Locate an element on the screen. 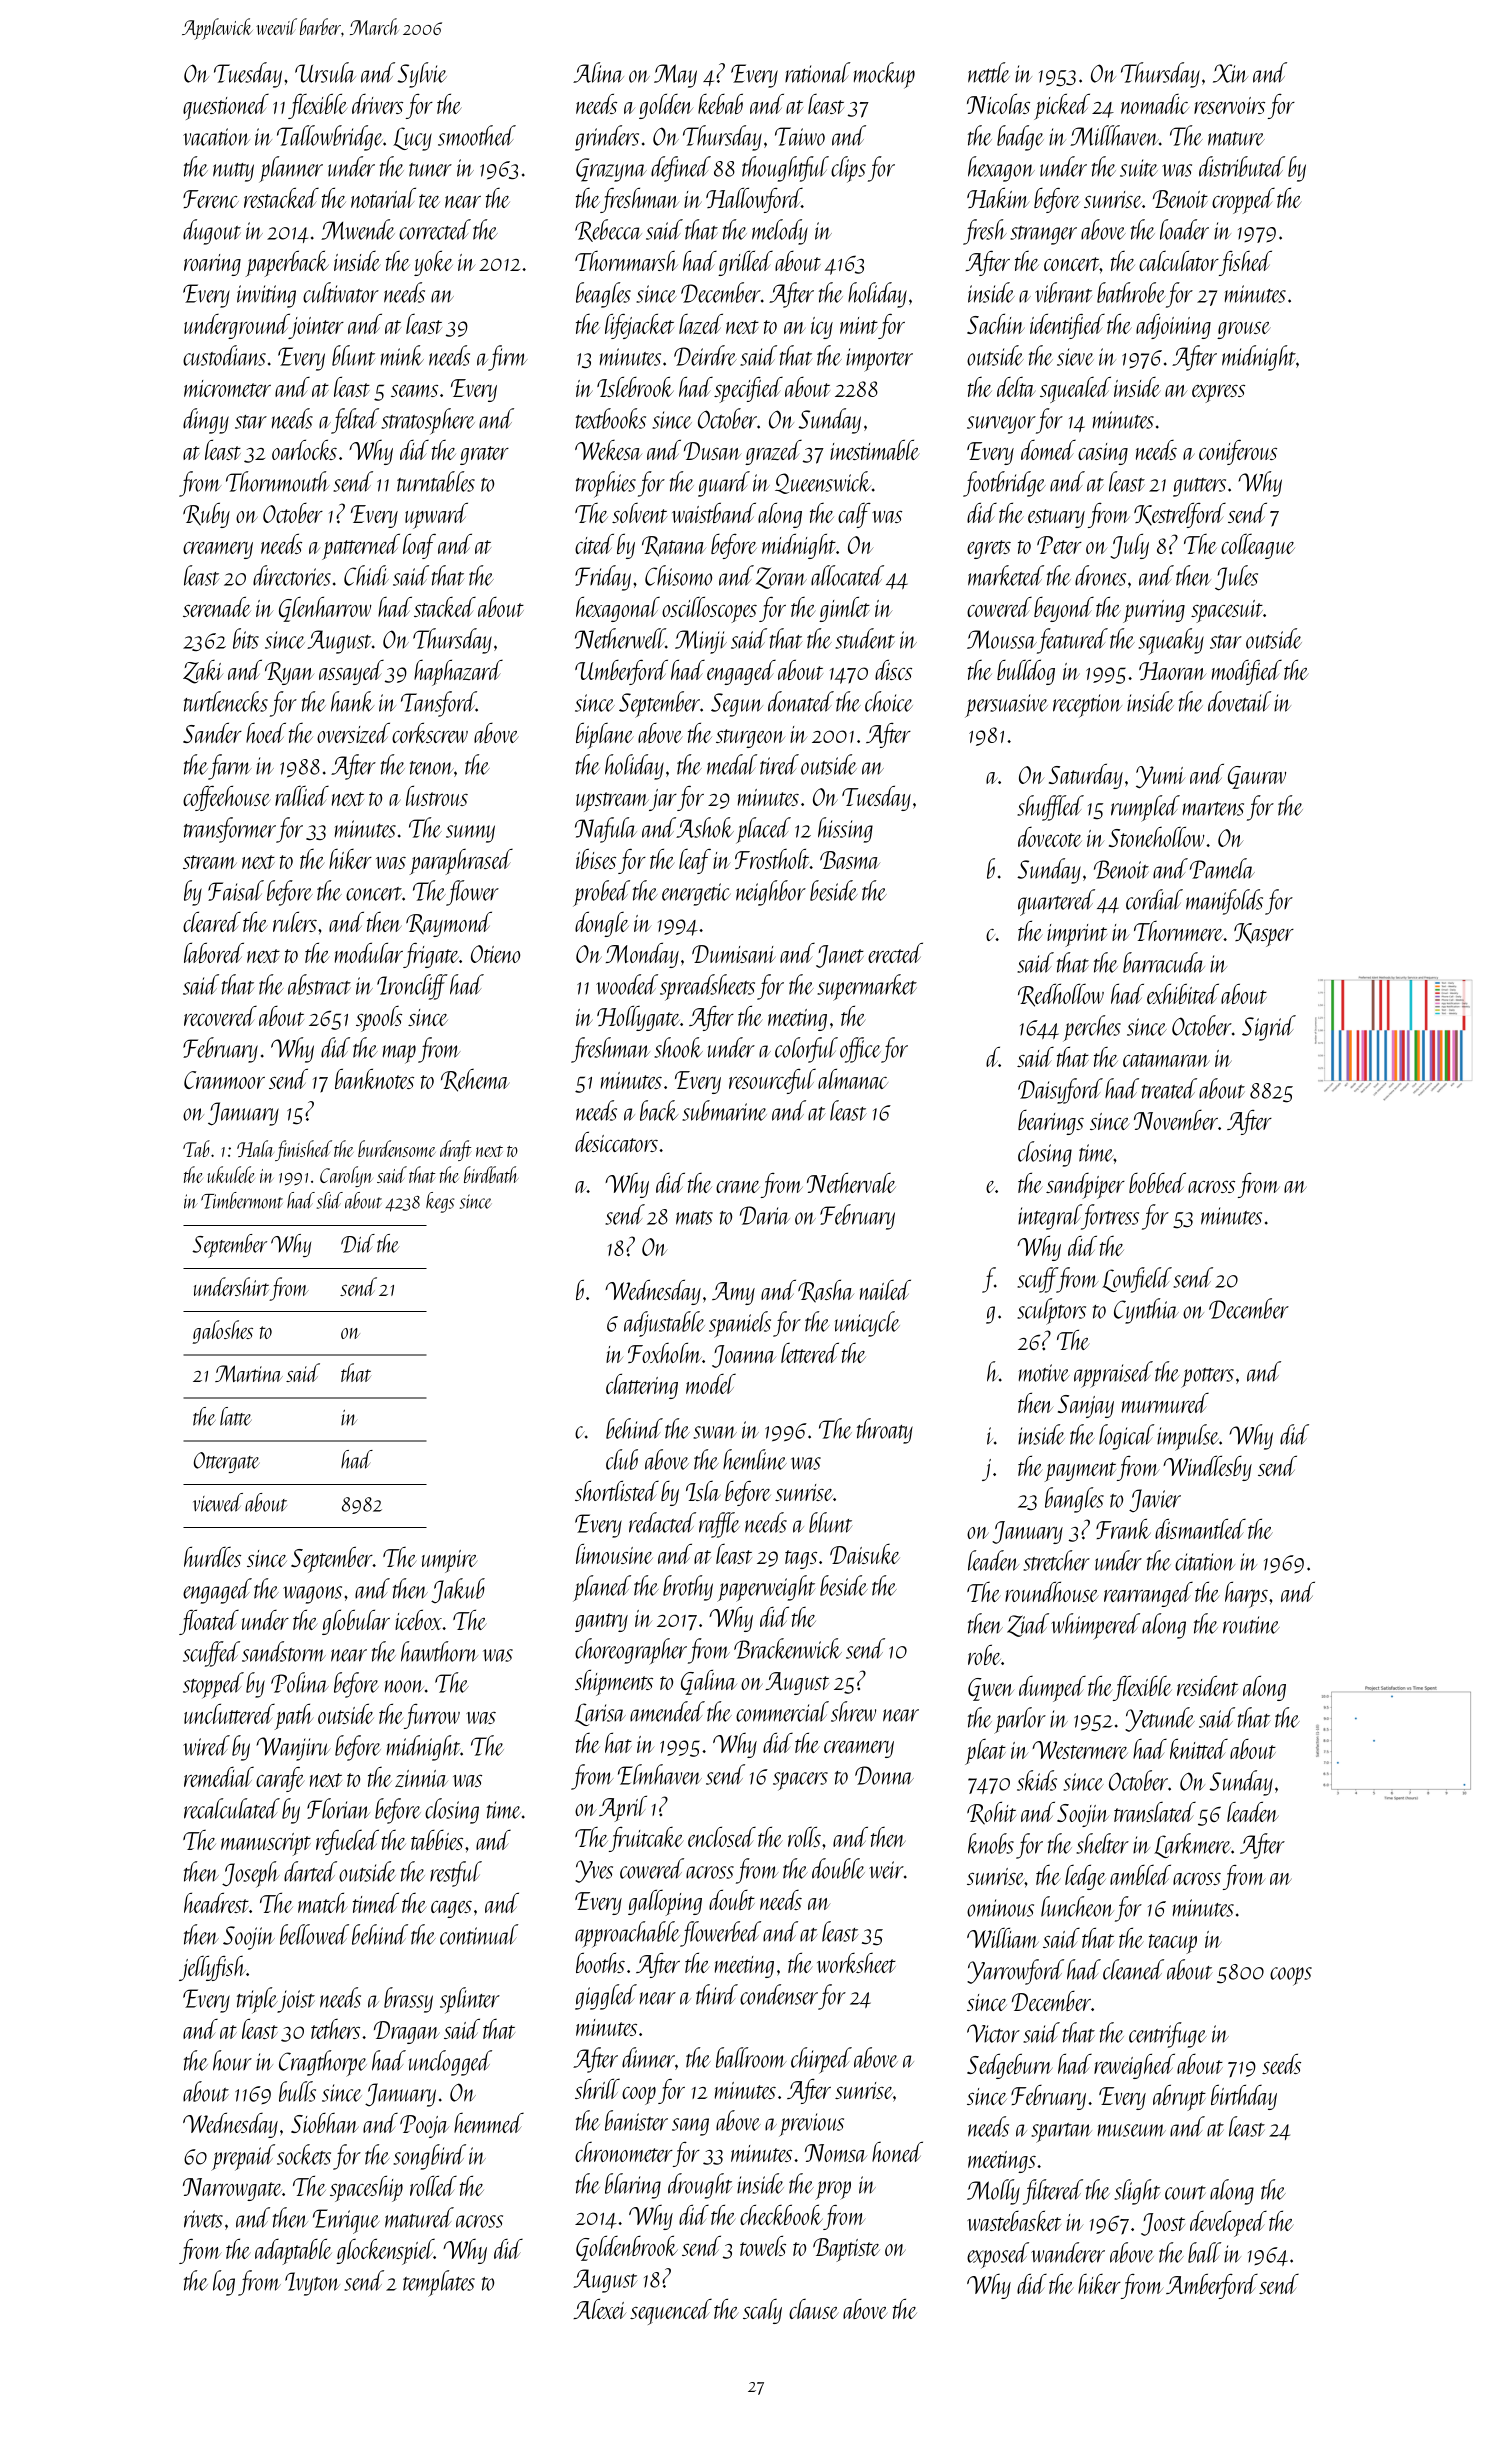 This screenshot has width=1496, height=2464. tabbies is located at coordinates (437, 1840).
